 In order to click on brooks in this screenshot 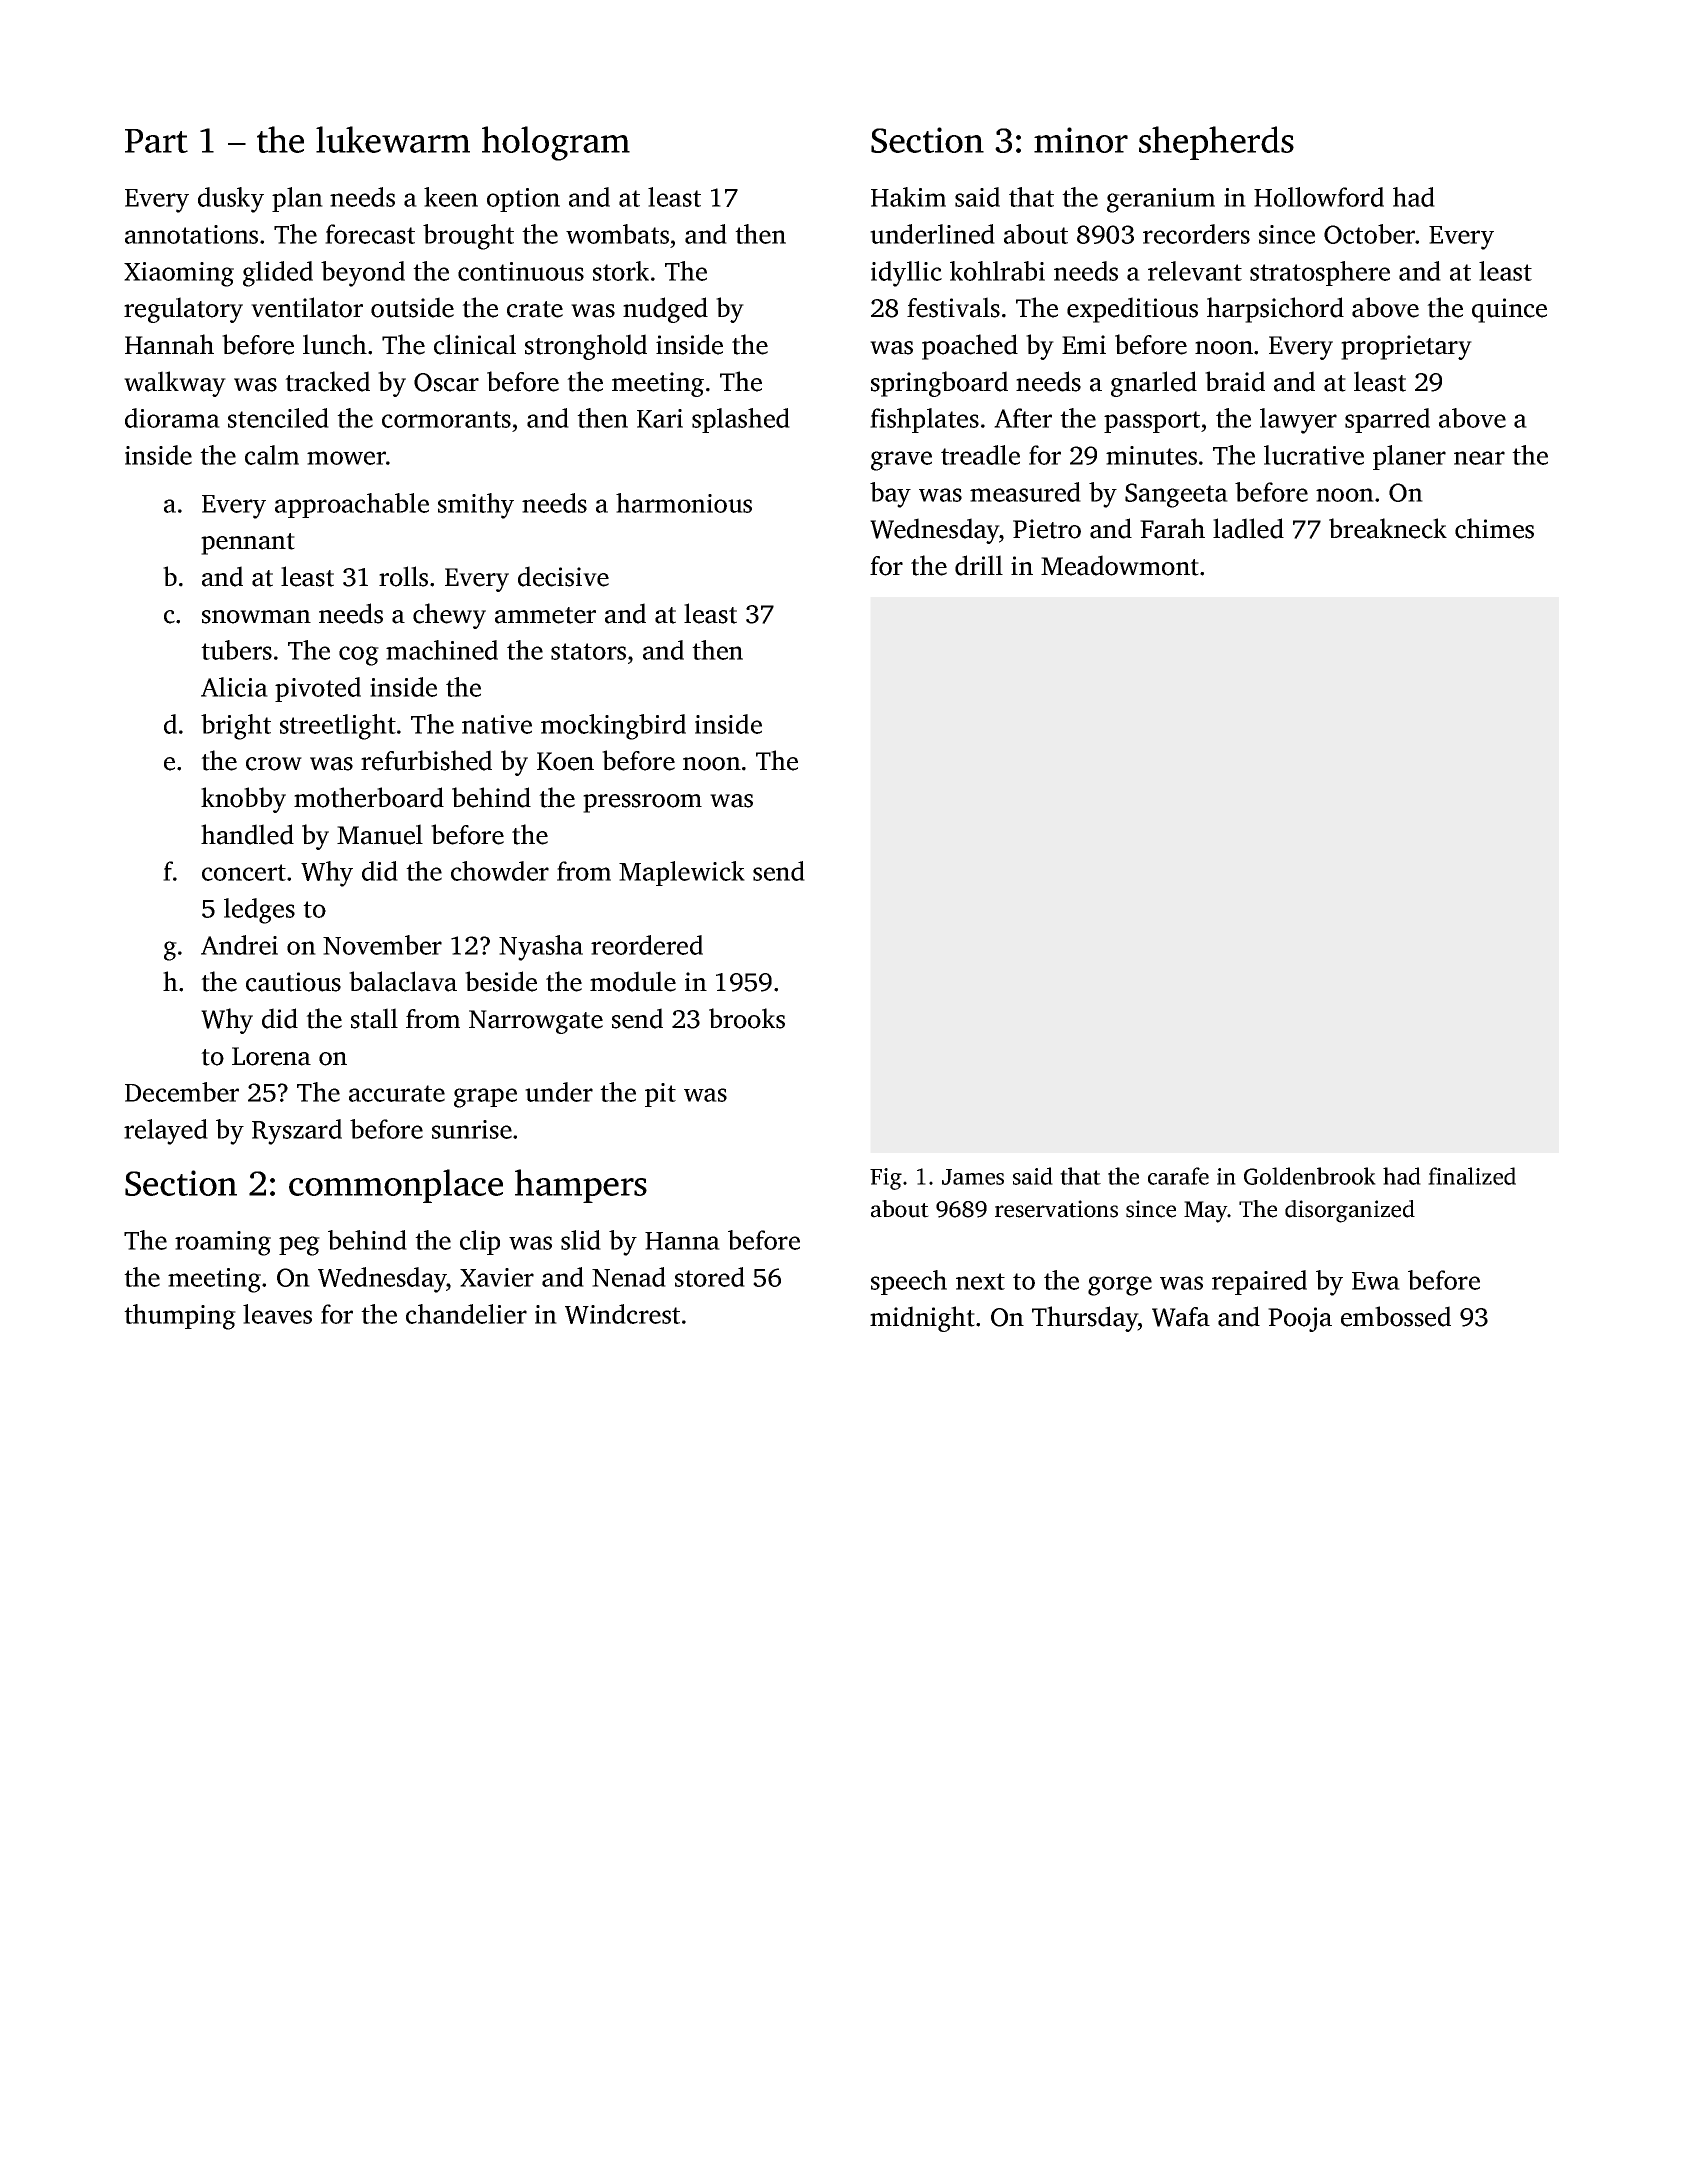, I will do `click(747, 1018)`.
